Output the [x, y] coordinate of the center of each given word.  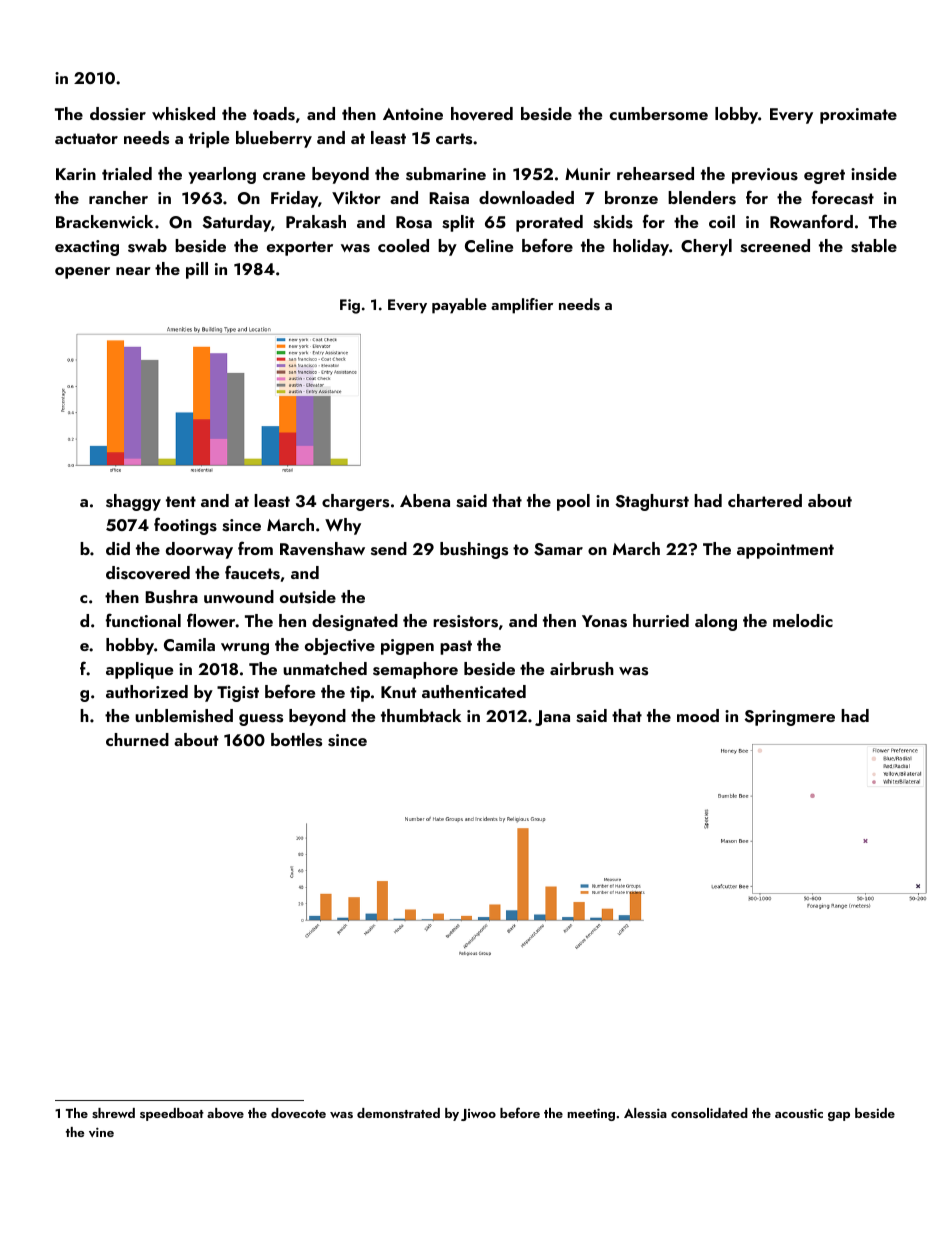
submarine [446, 174]
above [225, 1113]
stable [874, 246]
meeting [591, 1114]
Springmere [789, 718]
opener [82, 273]
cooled [403, 245]
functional [143, 620]
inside [874, 174]
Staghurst [652, 502]
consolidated [709, 1113]
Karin [76, 174]
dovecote [298, 1113]
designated [355, 622]
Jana [552, 718]
